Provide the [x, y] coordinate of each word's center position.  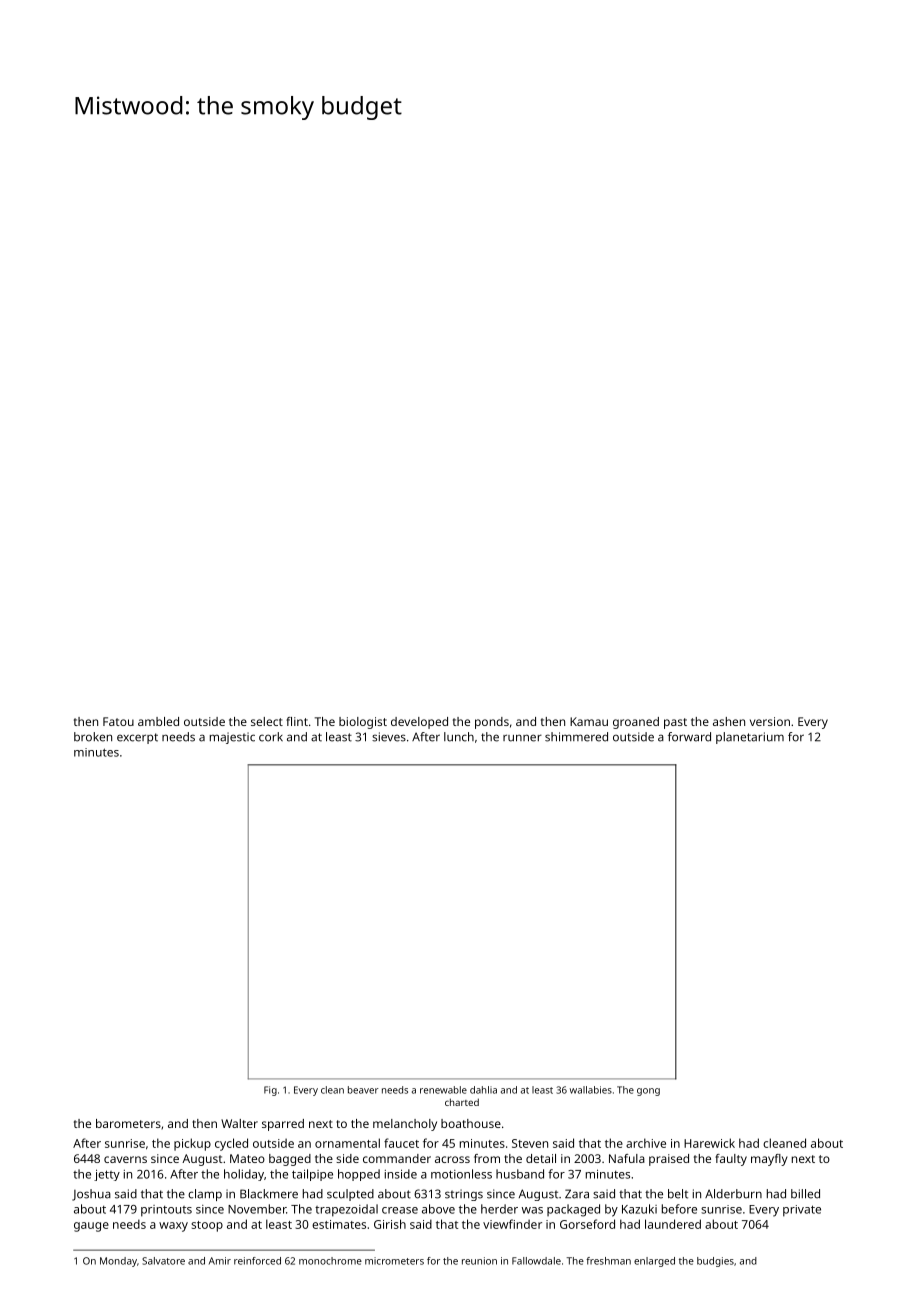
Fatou [118, 721]
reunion [479, 1261]
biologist [363, 723]
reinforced [257, 1261]
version [770, 721]
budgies [715, 1262]
